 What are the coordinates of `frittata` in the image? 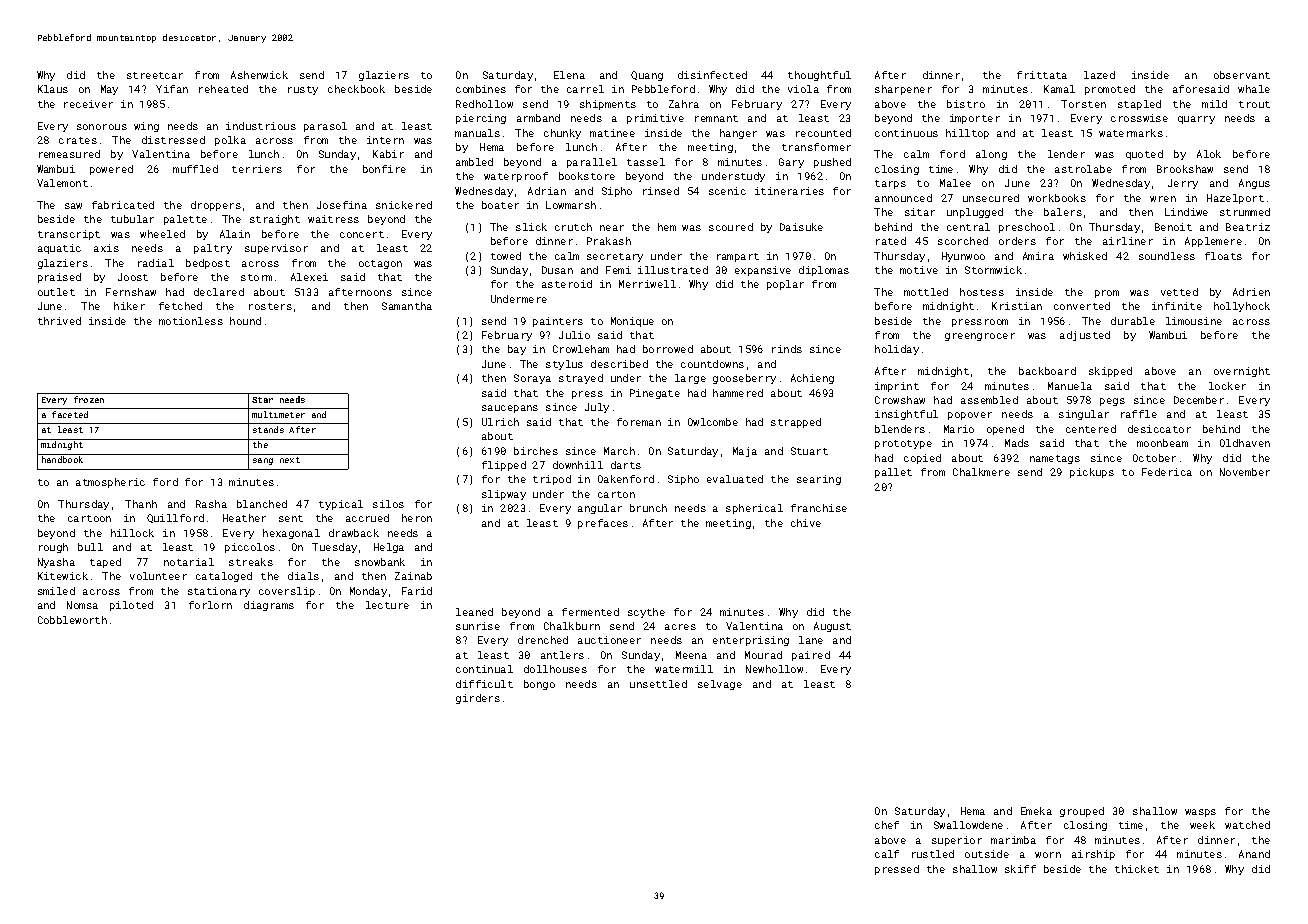 It's located at (1042, 75).
